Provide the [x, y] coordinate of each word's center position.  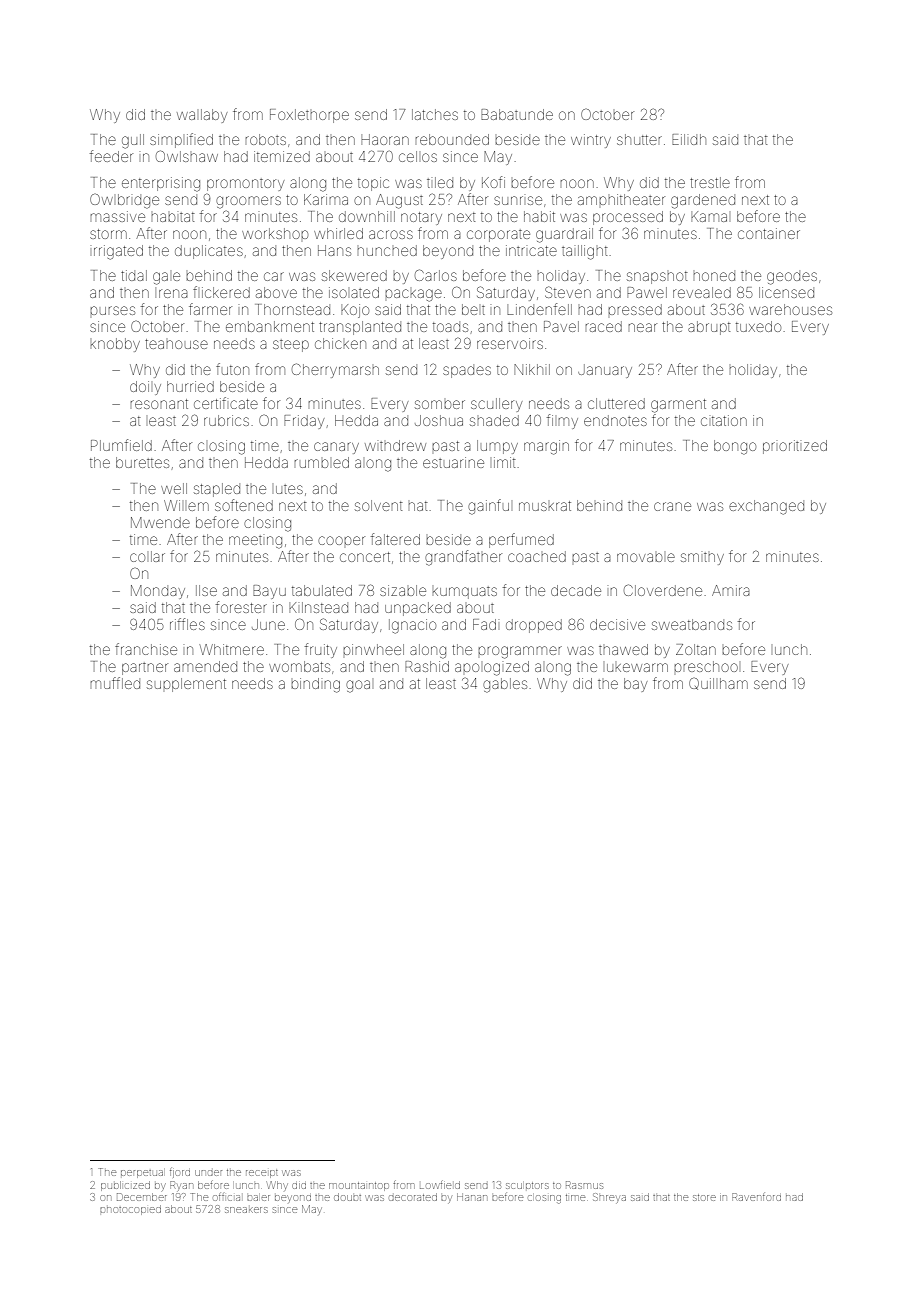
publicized [125, 1186]
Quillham [718, 684]
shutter [639, 139]
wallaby [202, 116]
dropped [534, 626]
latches [435, 114]
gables [505, 685]
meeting [255, 542]
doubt [347, 1197]
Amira [731, 590]
